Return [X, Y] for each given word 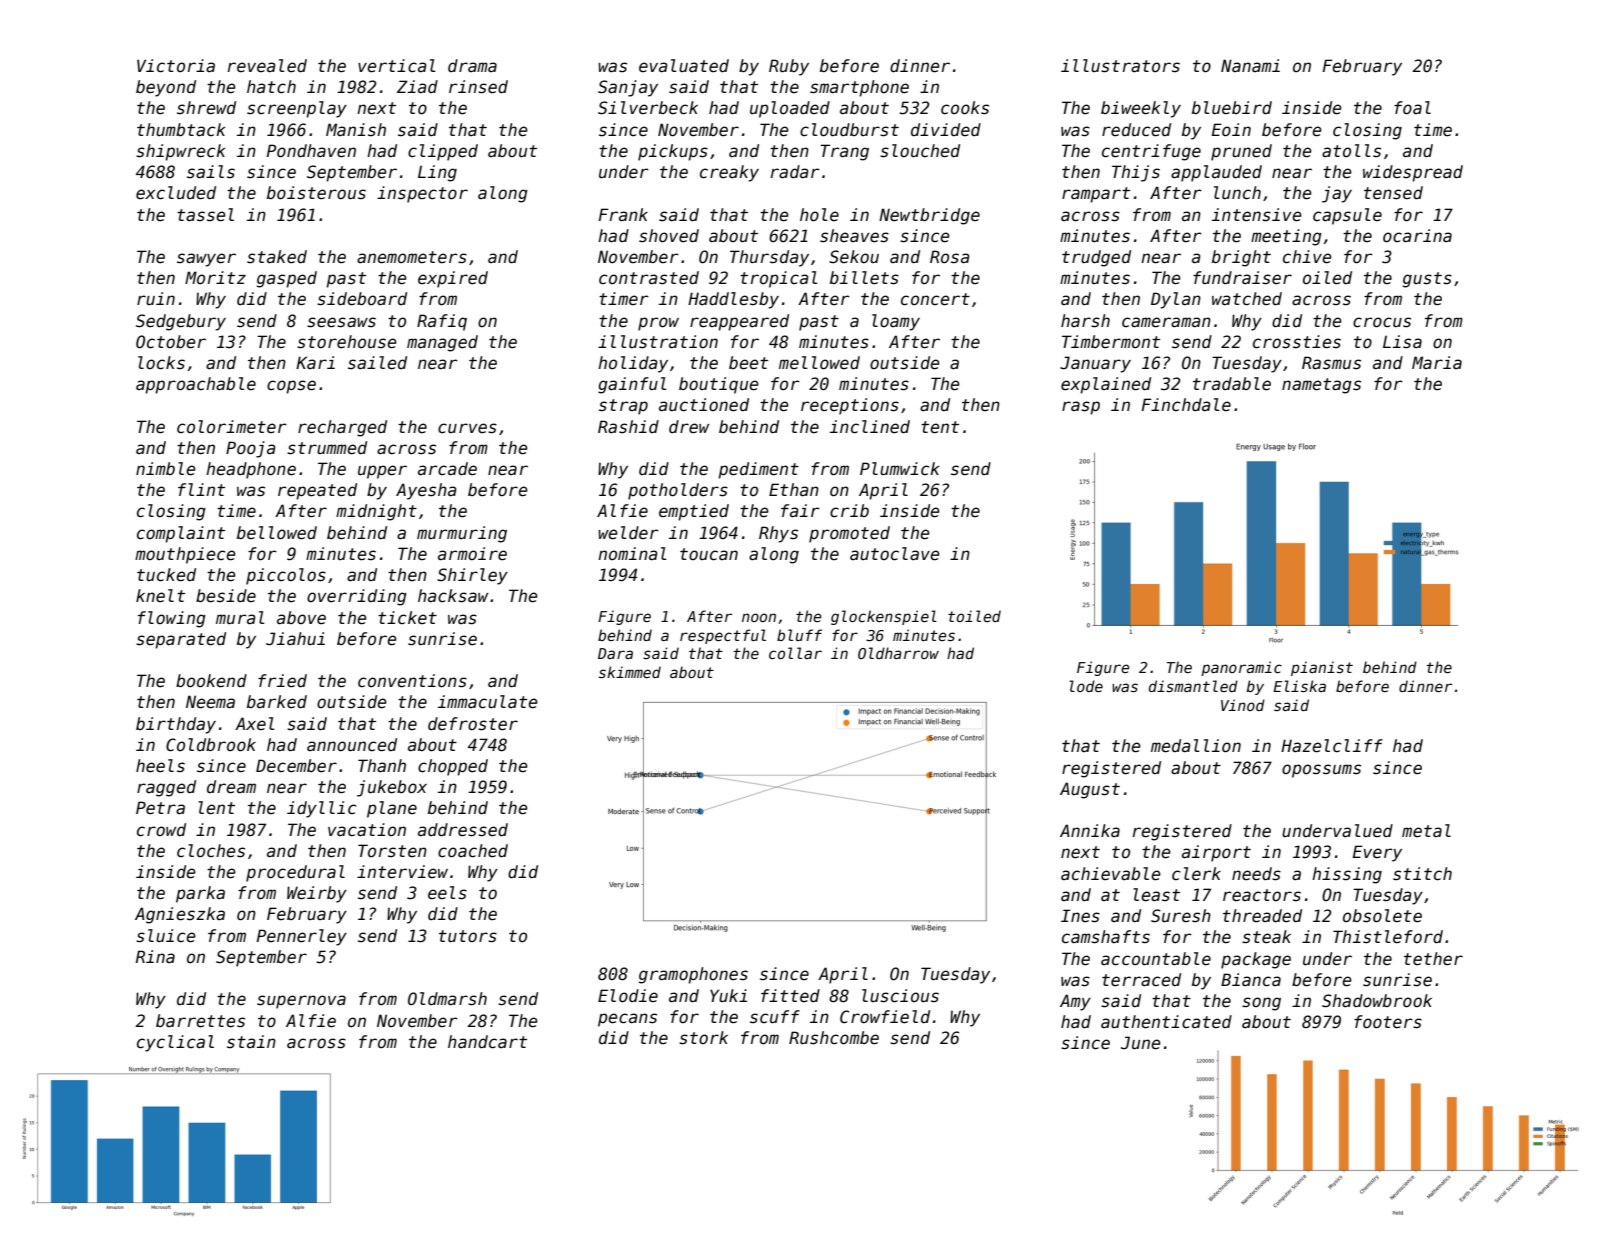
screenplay [297, 109]
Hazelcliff [1332, 746]
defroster [473, 724]
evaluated [684, 66]
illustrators [1120, 66]
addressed [463, 830]
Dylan [1176, 300]
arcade [447, 469]
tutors [468, 936]
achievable [1111, 874]
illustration [658, 342]
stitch [1422, 874]
